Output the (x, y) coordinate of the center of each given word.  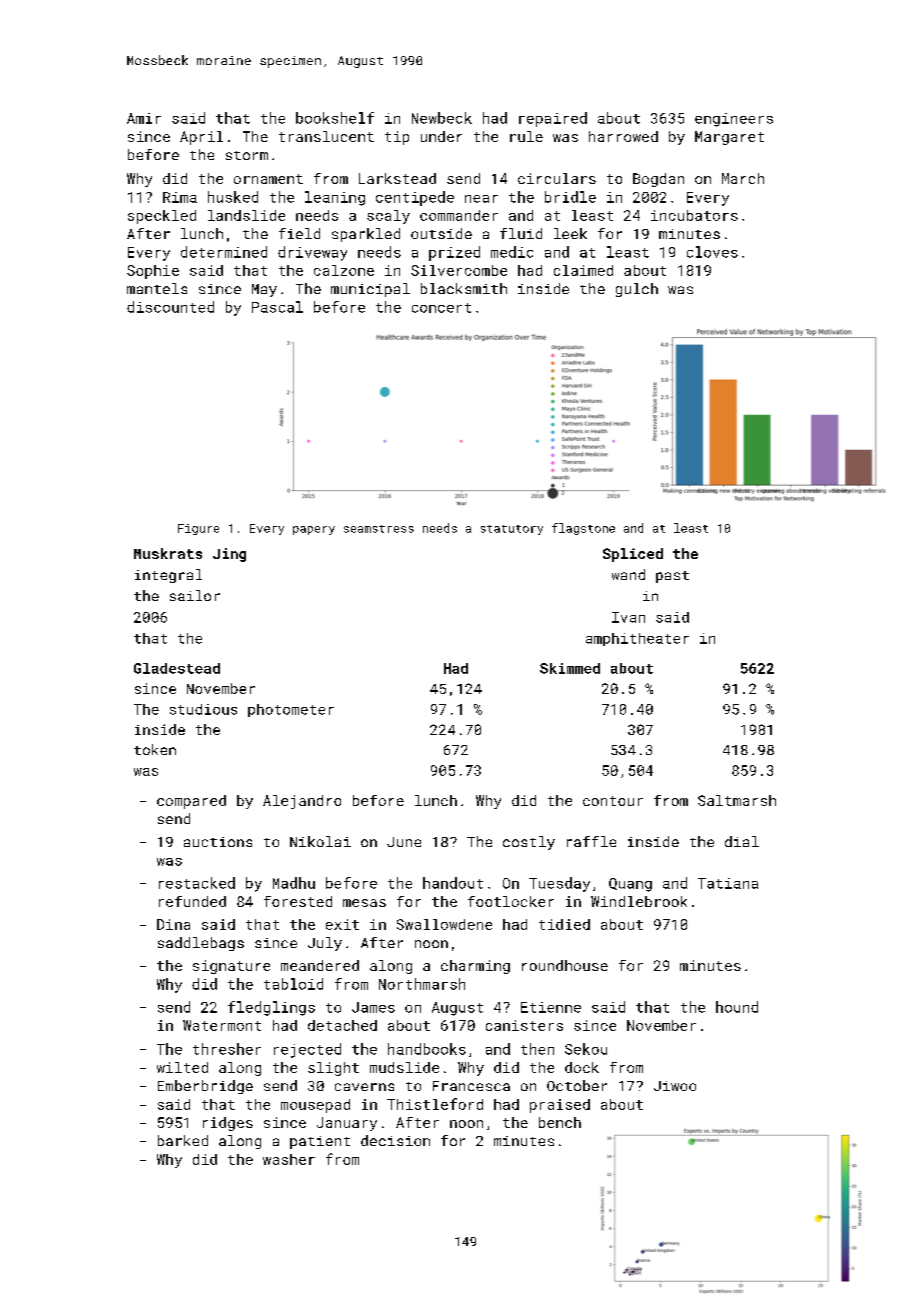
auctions (218, 842)
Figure (198, 529)
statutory (512, 530)
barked (183, 1140)
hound (737, 1007)
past (672, 577)
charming (475, 967)
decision (395, 1140)
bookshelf (335, 118)
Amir (144, 118)
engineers (734, 120)
